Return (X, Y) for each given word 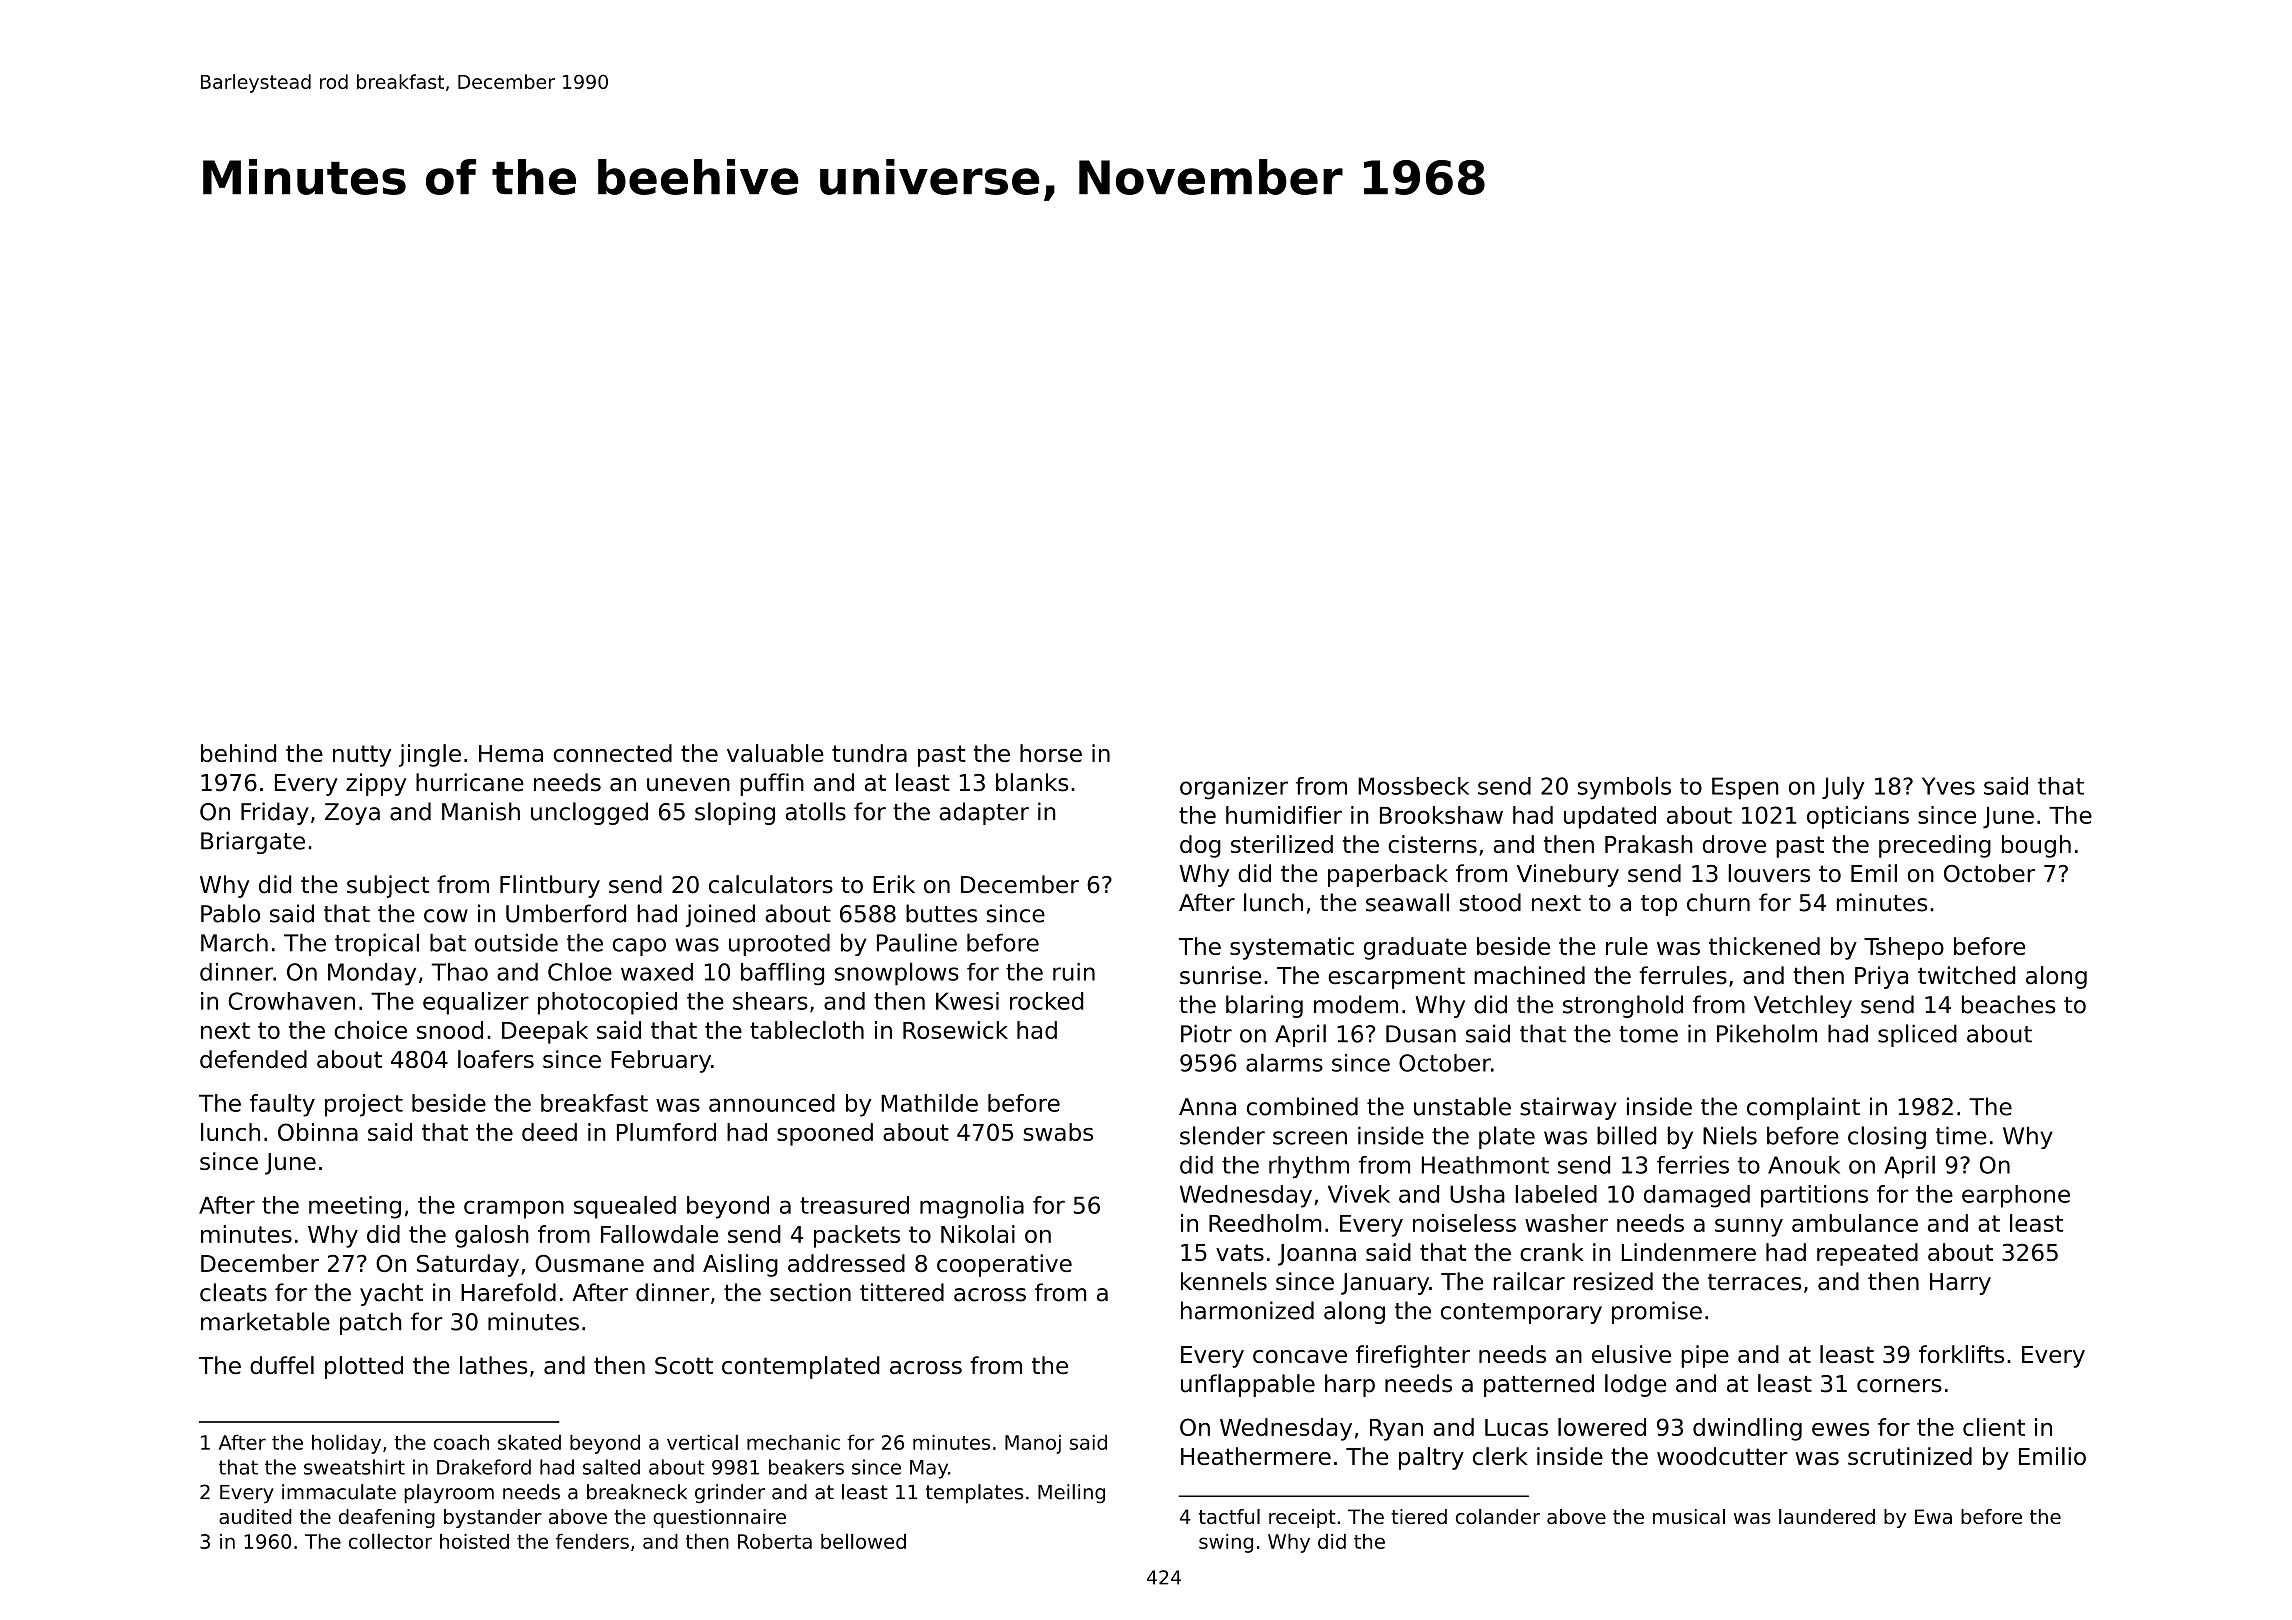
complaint (1803, 1108)
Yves (1948, 786)
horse (1051, 753)
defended (253, 1059)
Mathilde (929, 1103)
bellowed (863, 1541)
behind (238, 753)
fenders (592, 1541)
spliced (1917, 1035)
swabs (1058, 1132)
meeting (355, 1207)
